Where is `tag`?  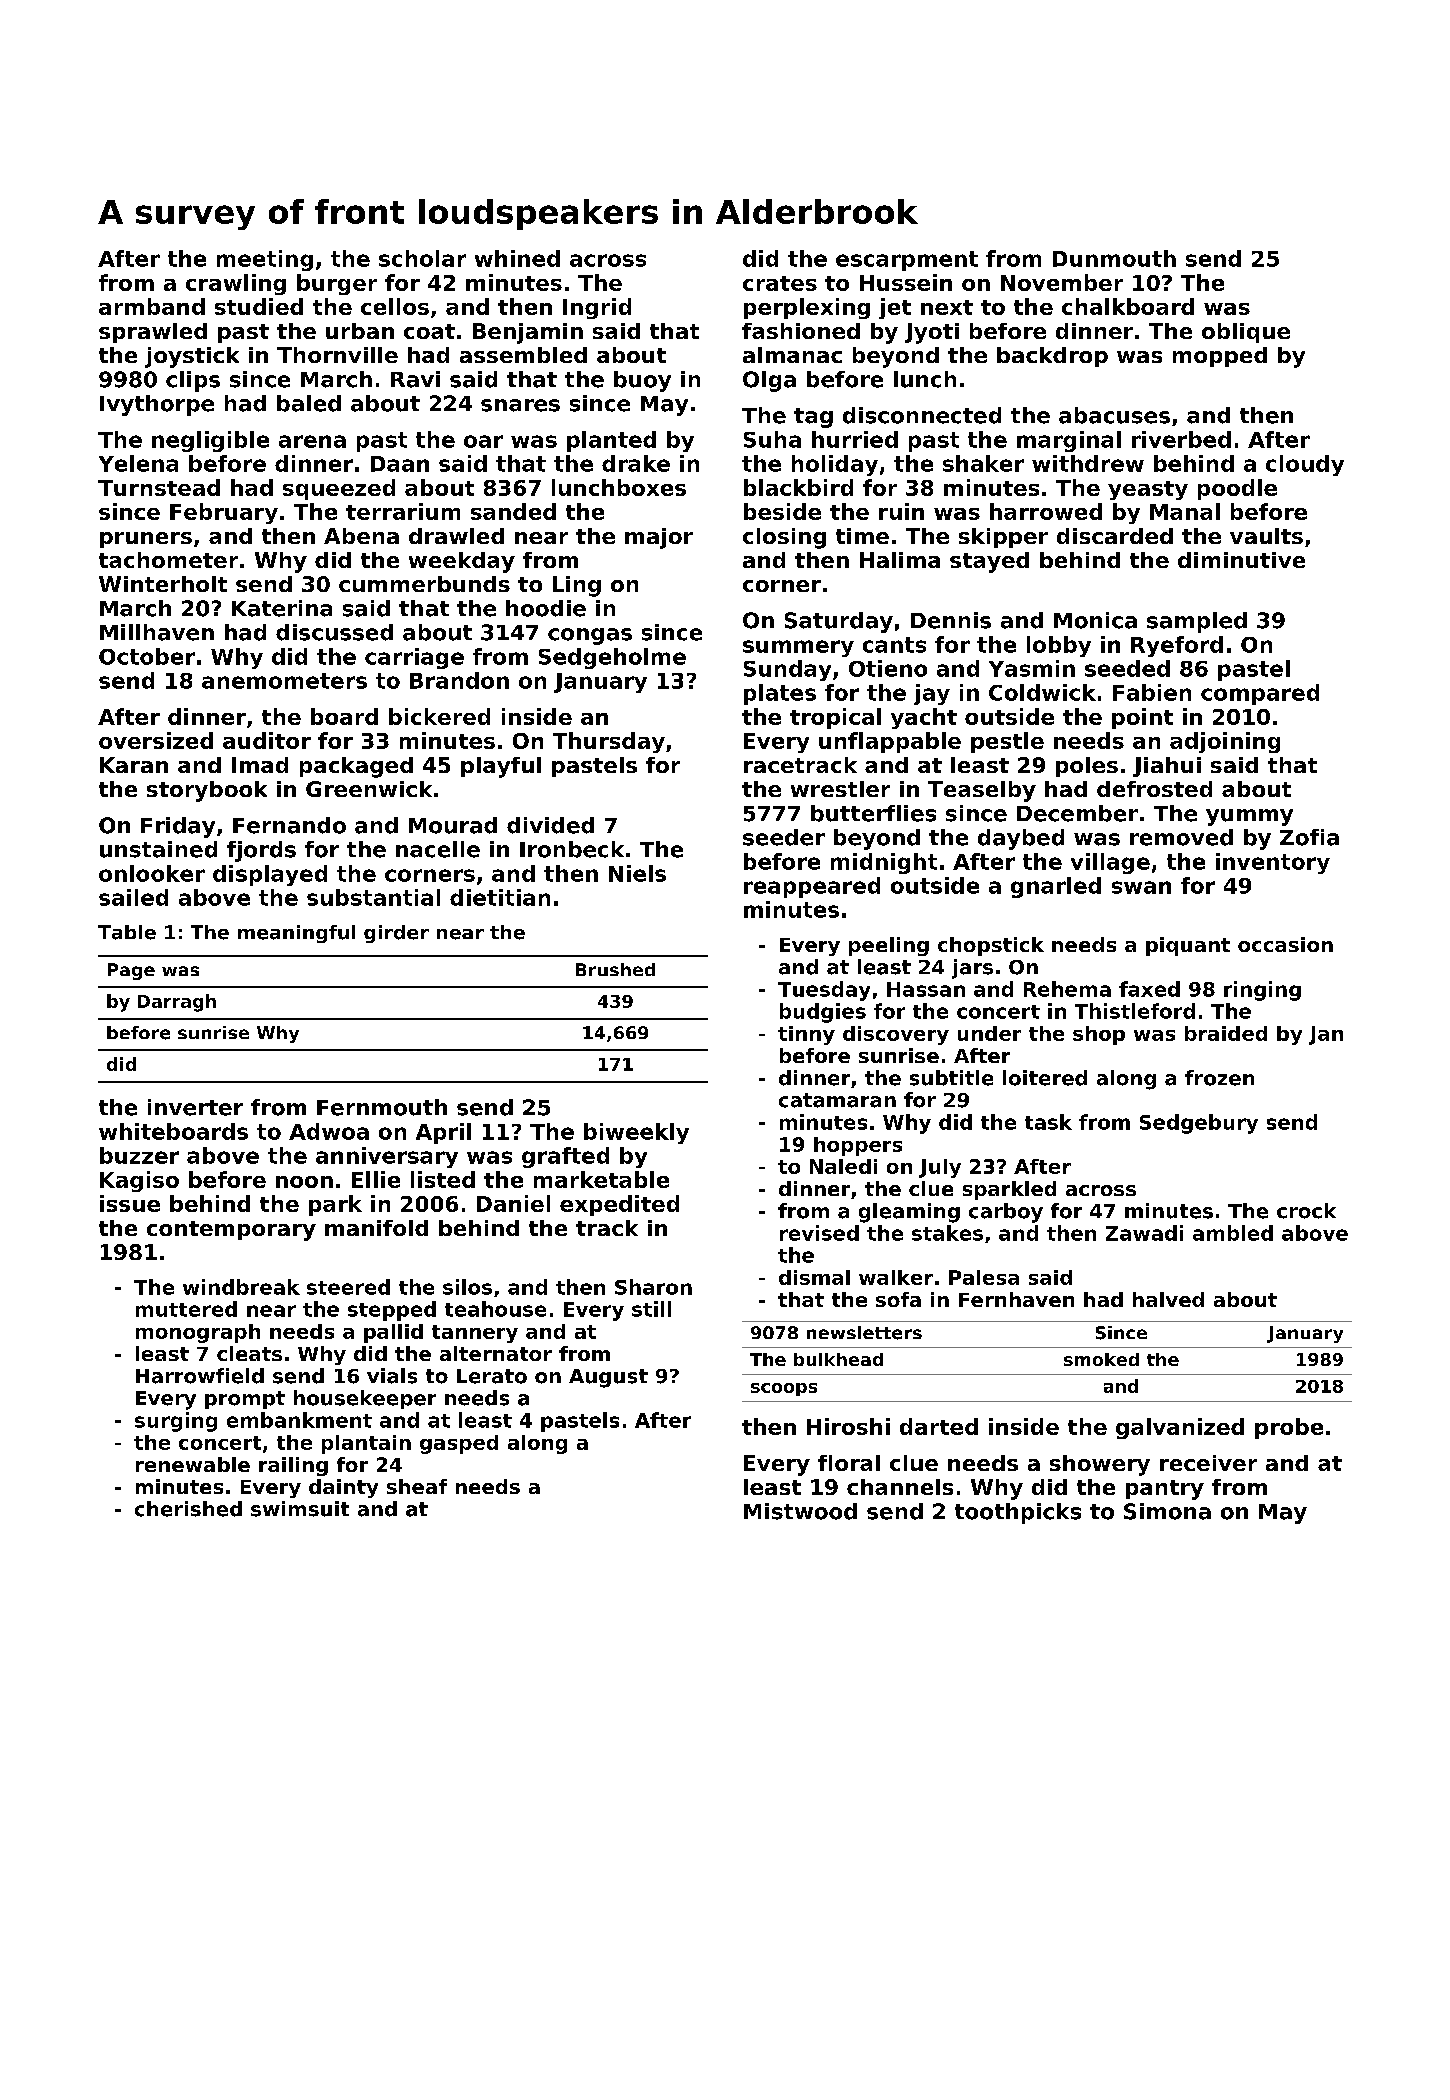
tag is located at coordinates (813, 418).
